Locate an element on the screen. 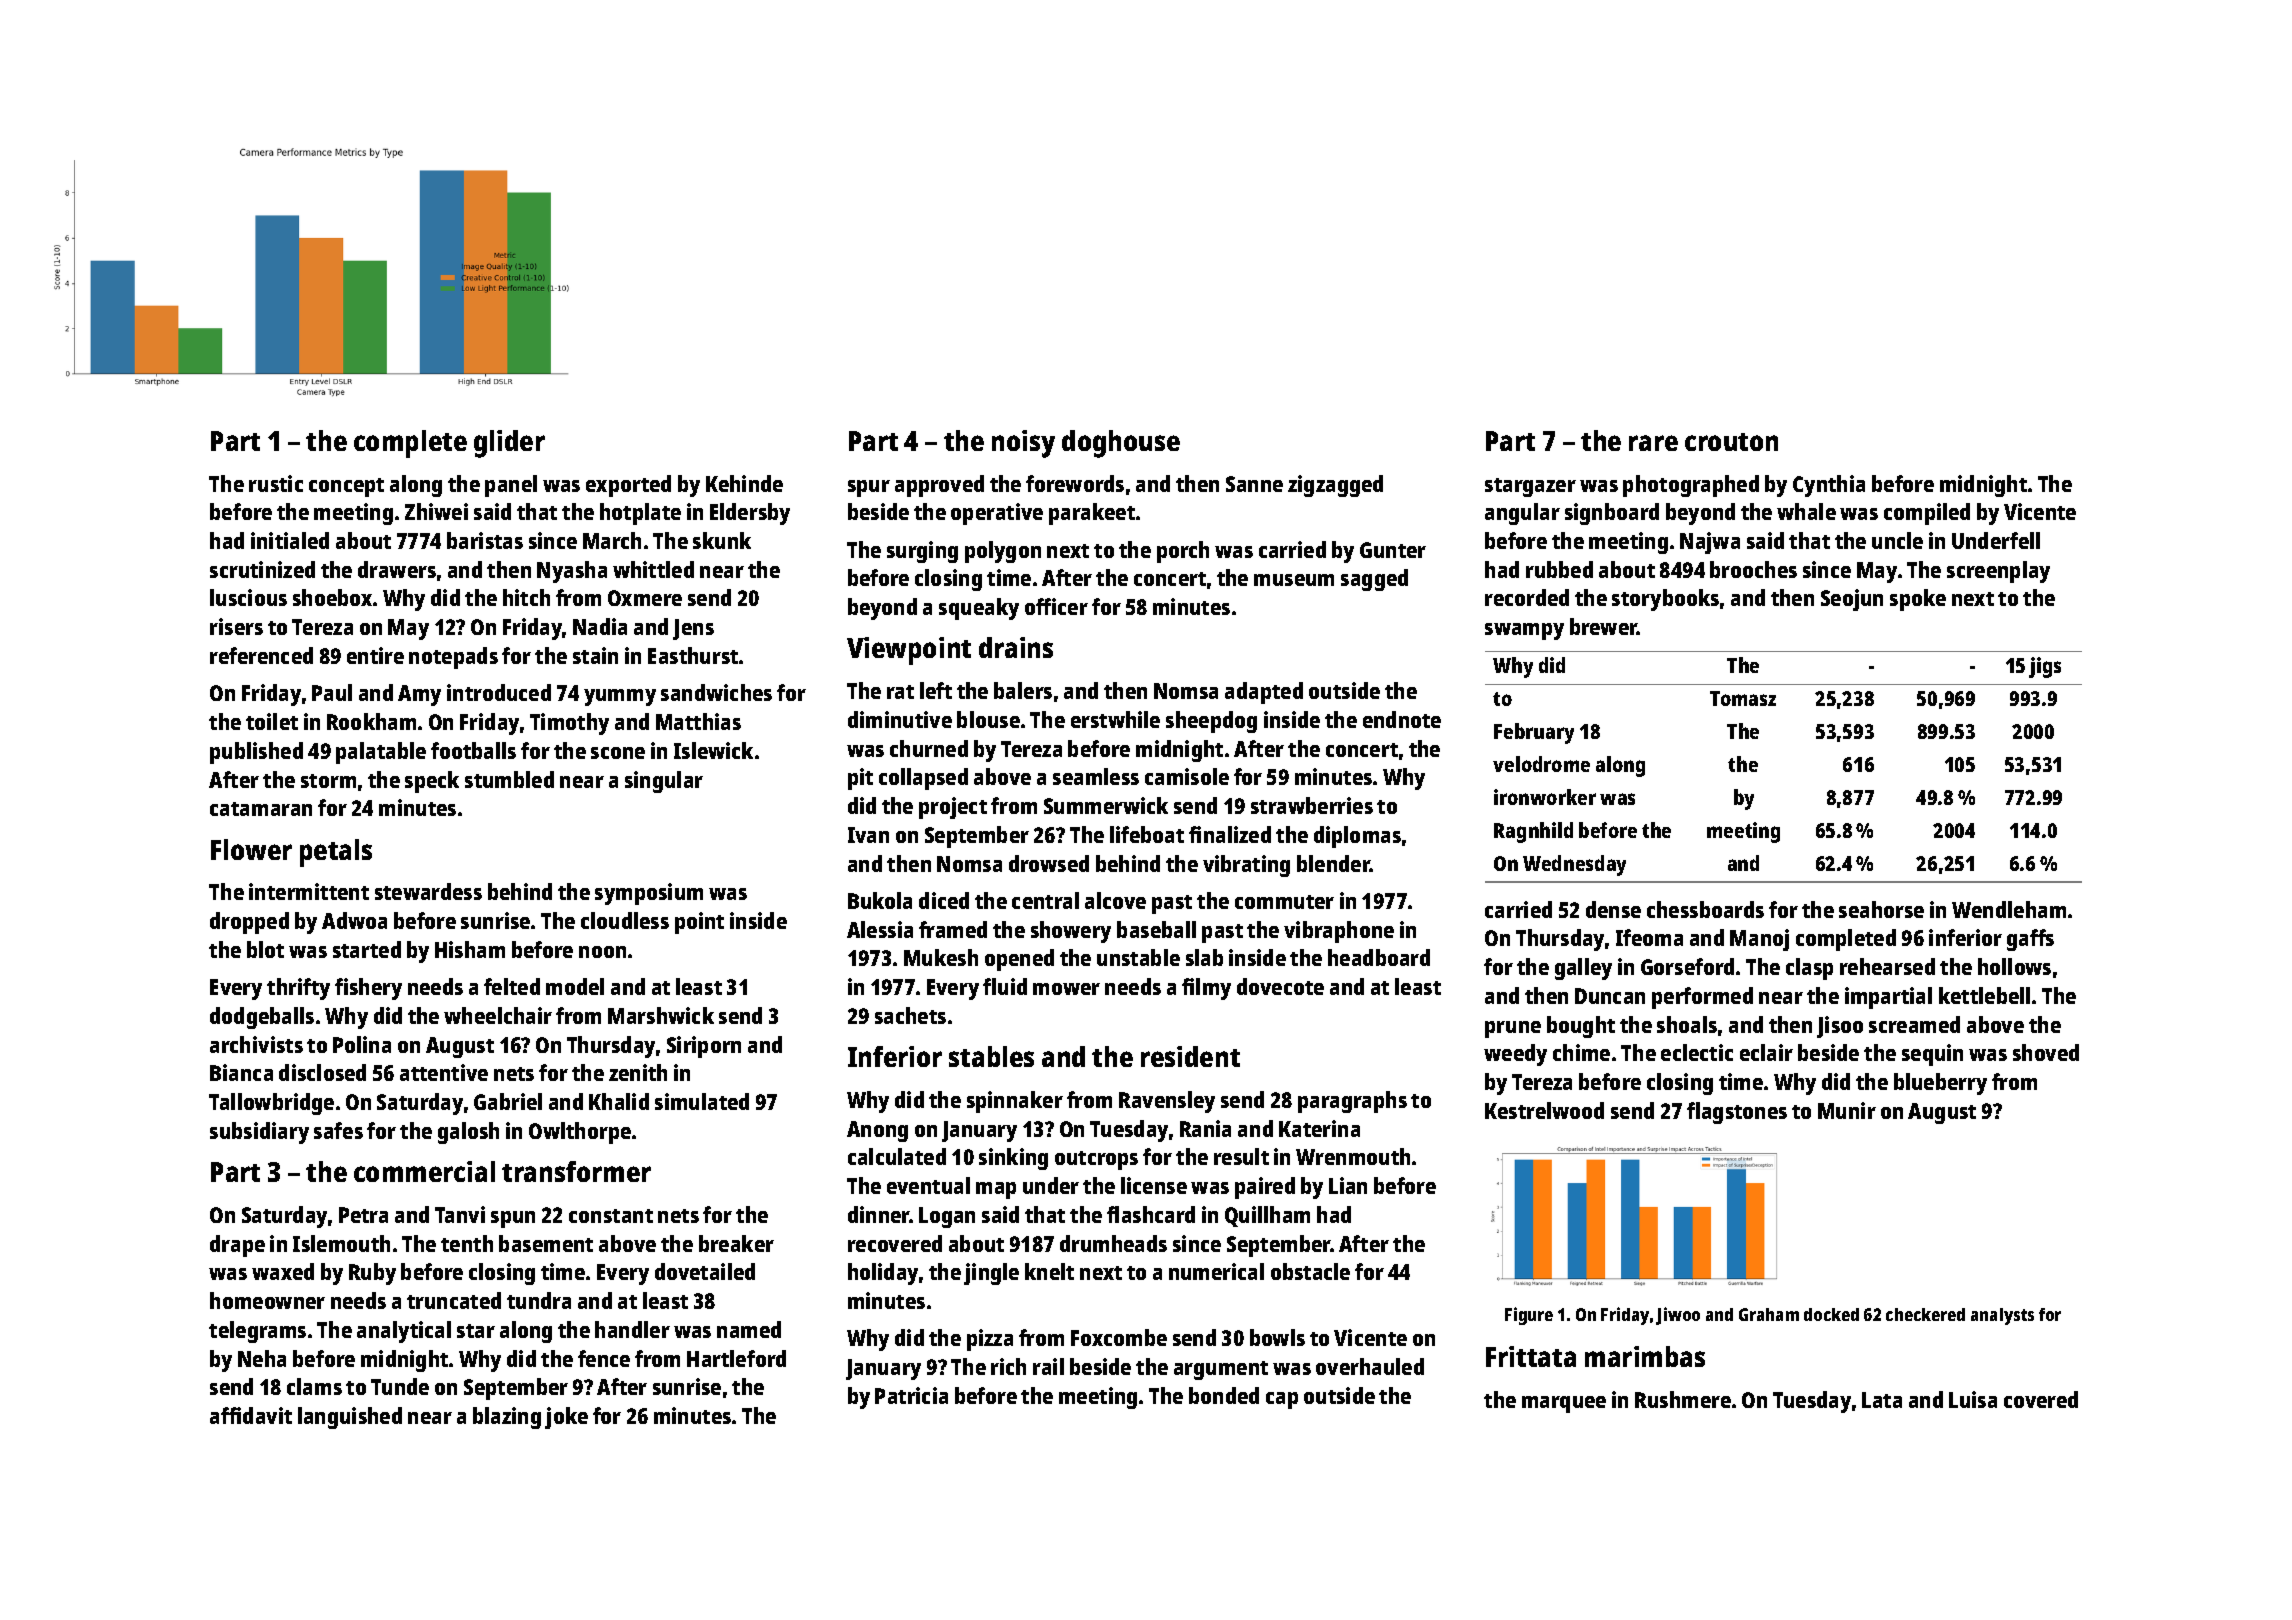 The height and width of the screenshot is (1620, 2292). surging is located at coordinates (922, 552).
